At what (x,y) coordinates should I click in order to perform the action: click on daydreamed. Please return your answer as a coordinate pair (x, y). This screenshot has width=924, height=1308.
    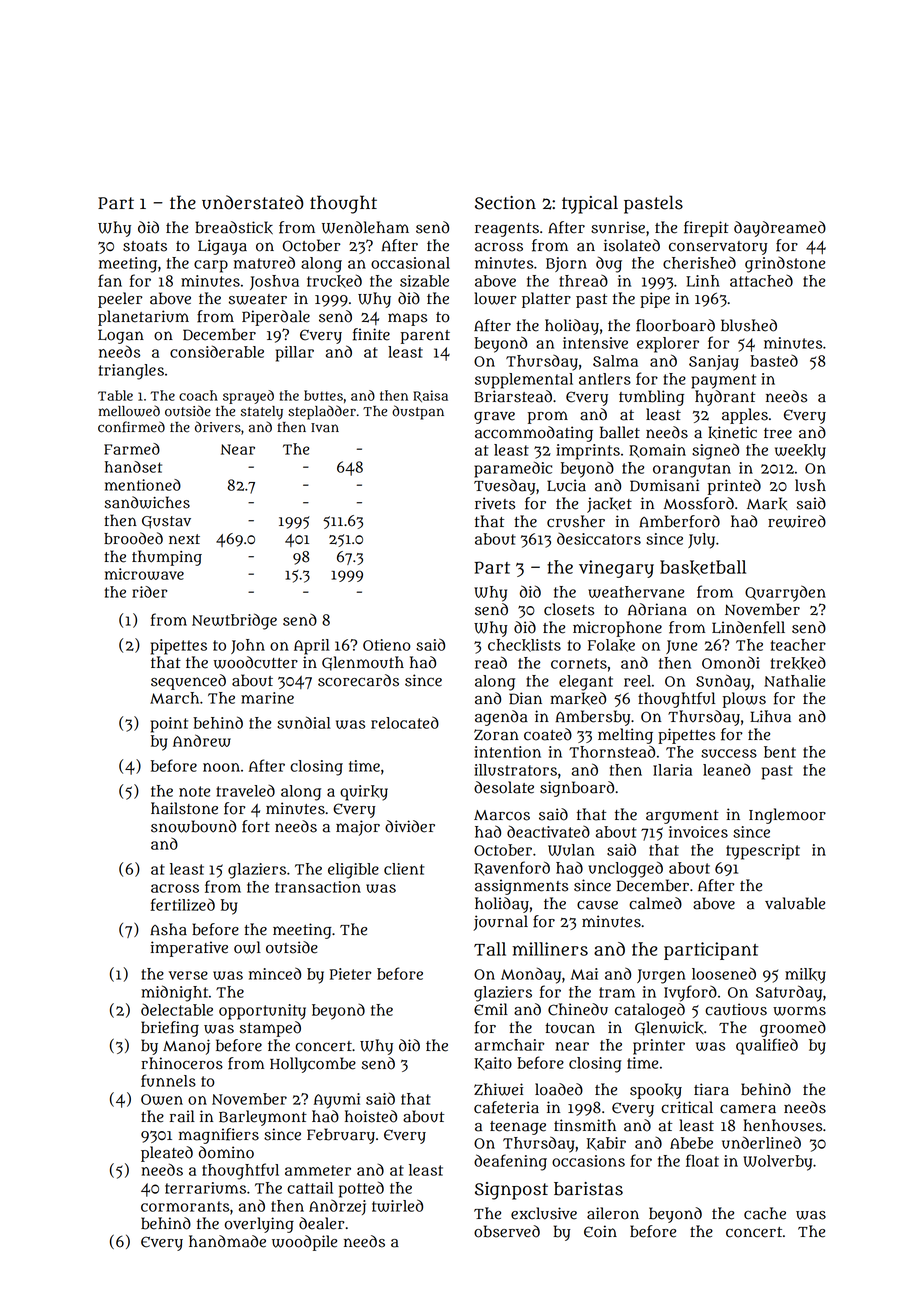
    Looking at the image, I should click on (780, 229).
